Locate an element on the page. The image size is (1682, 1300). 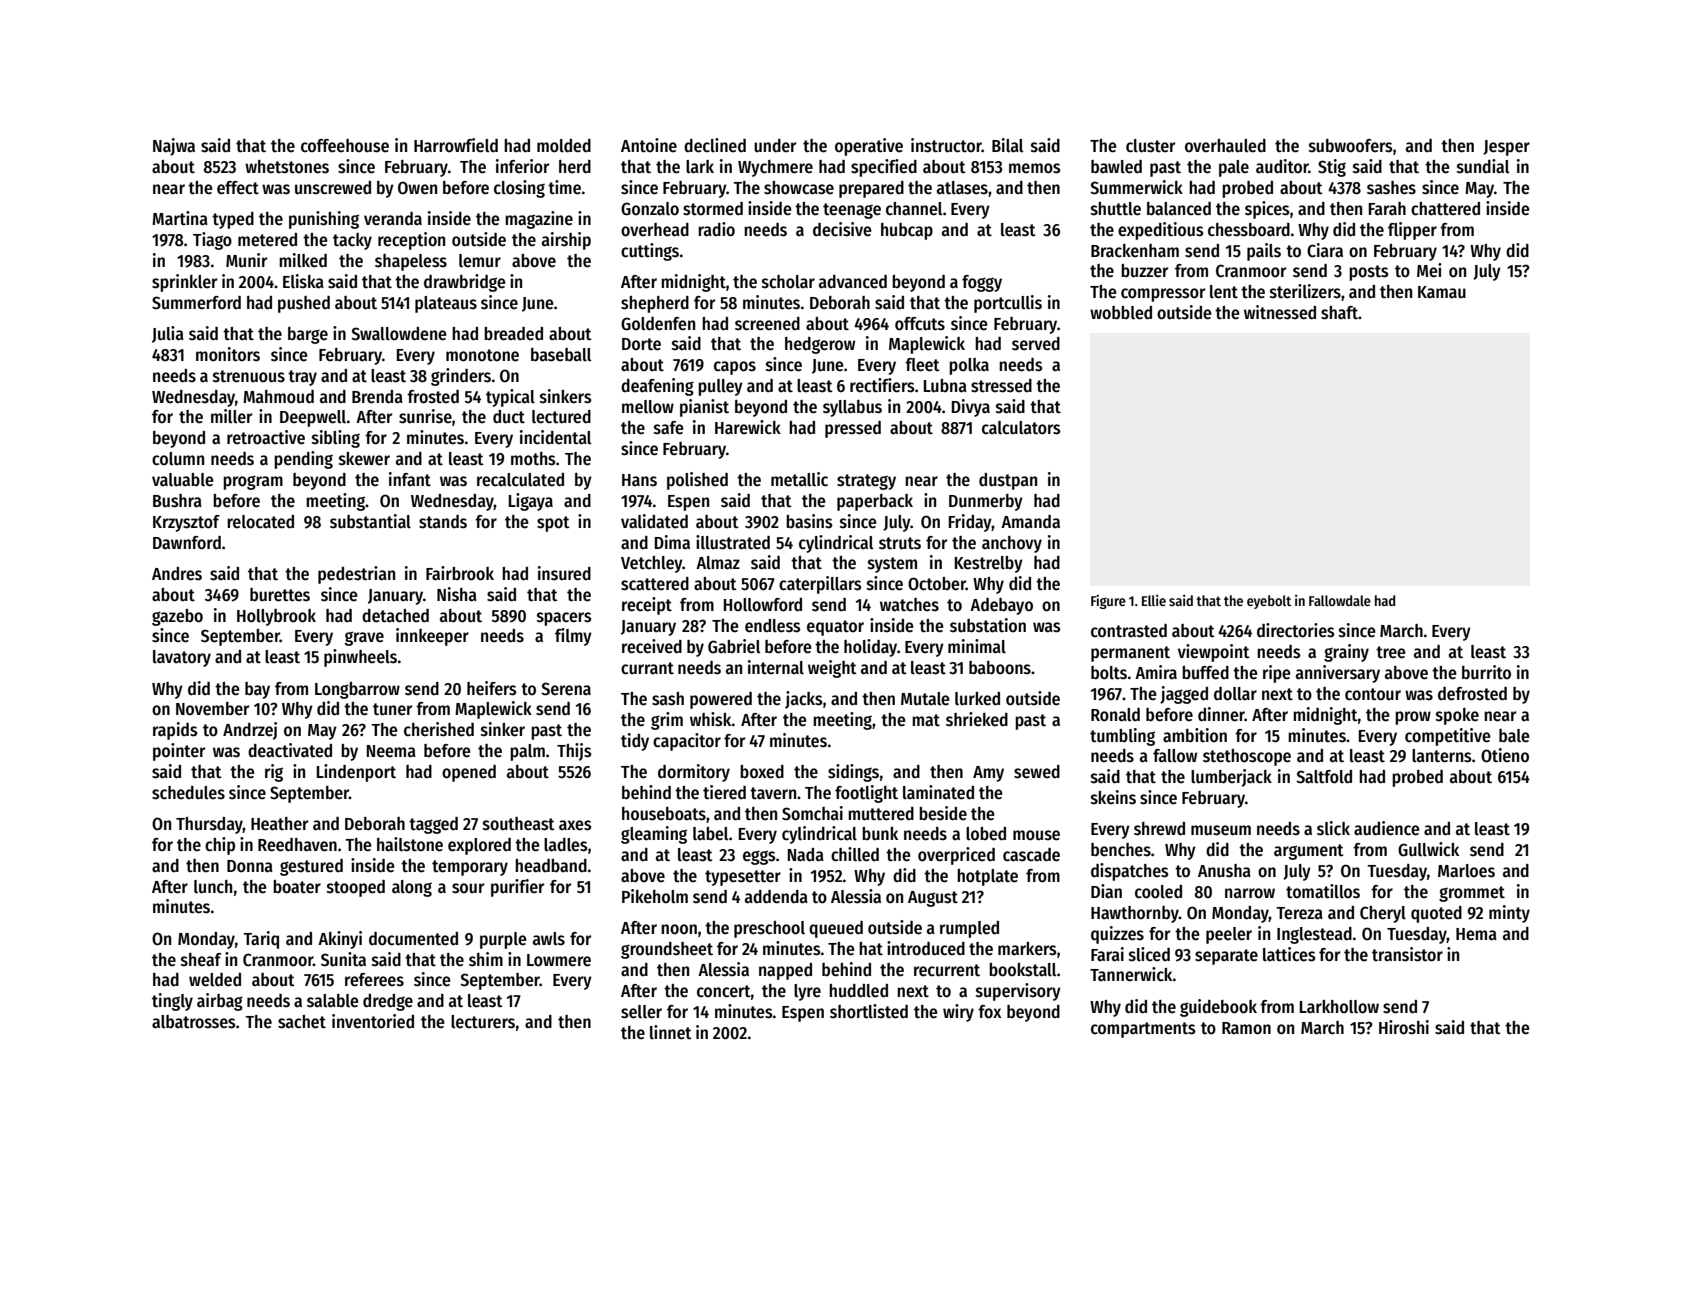
capos is located at coordinates (735, 368).
